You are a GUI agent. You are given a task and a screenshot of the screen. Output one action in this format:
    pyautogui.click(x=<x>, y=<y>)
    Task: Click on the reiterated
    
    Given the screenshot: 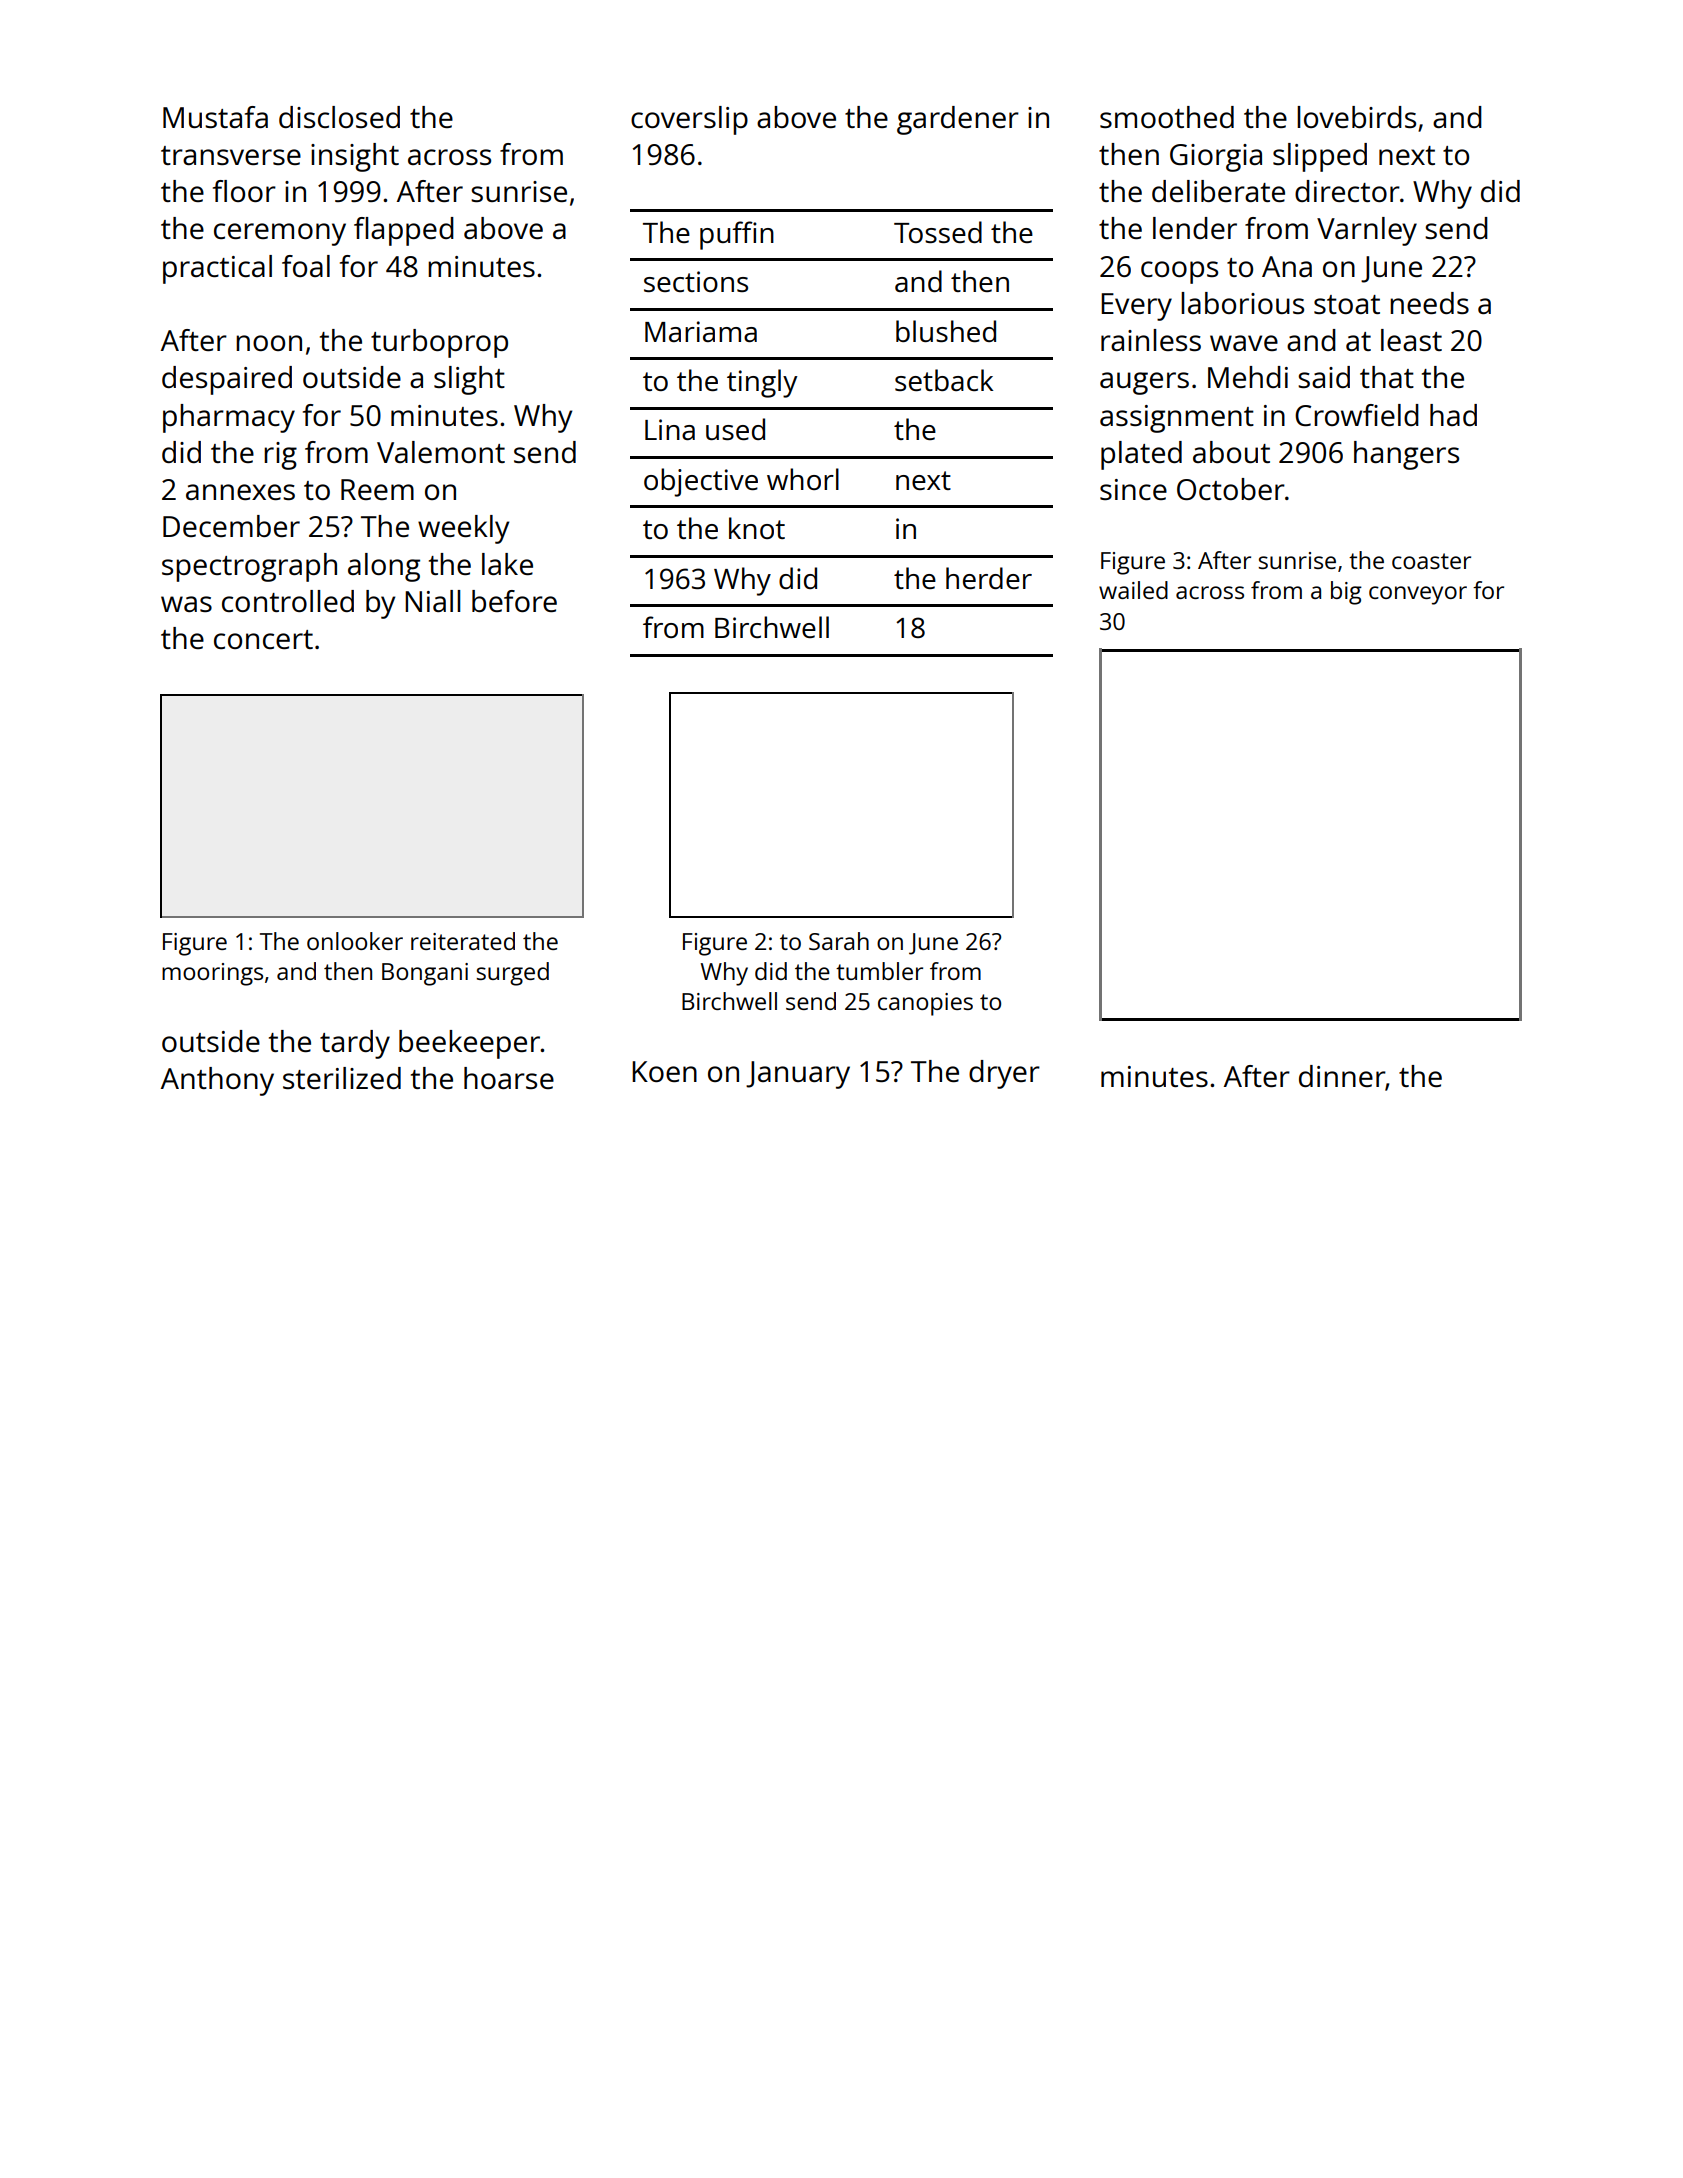 What is the action you would take?
    pyautogui.click(x=463, y=941)
